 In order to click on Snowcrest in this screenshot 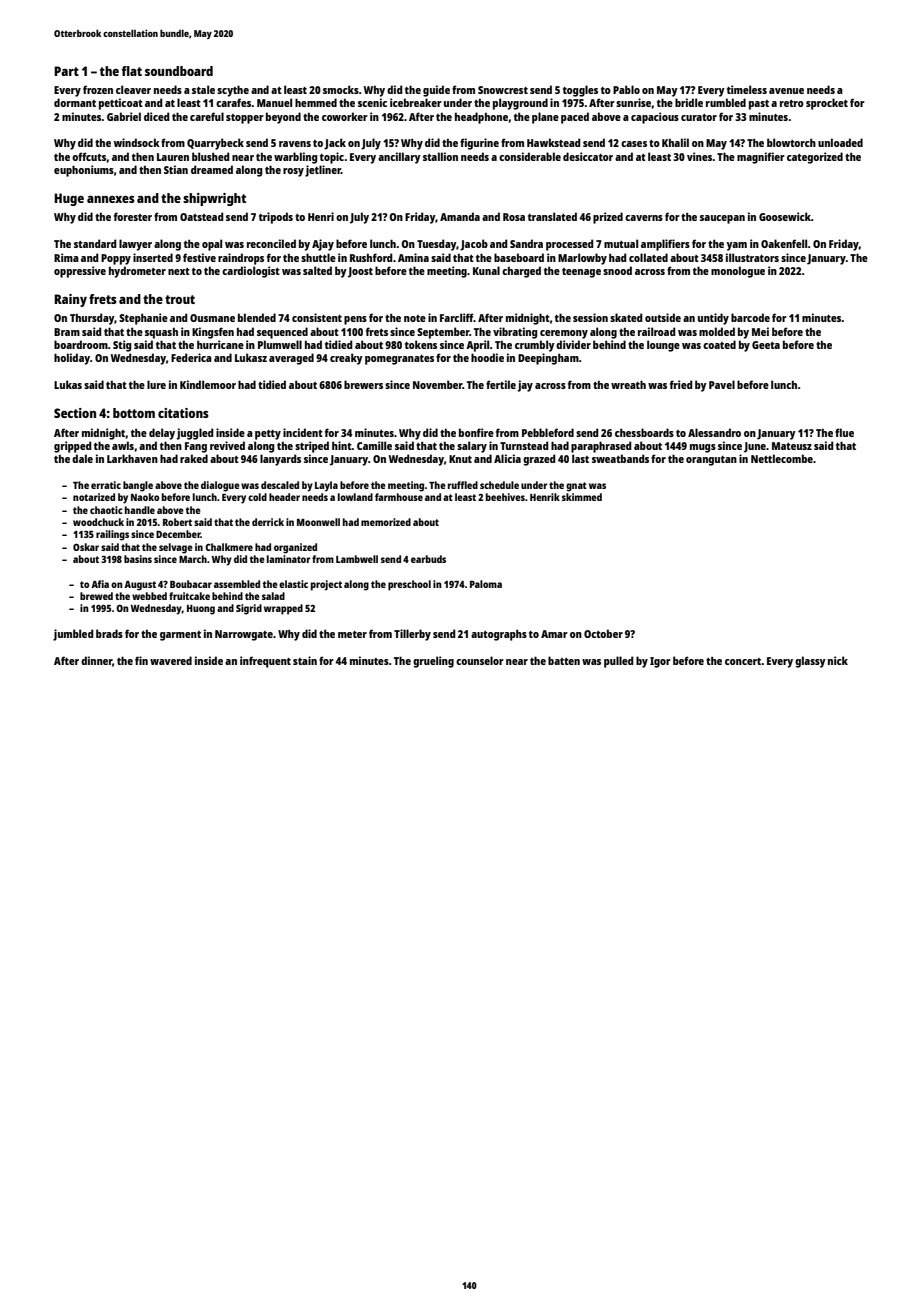, I will do `click(503, 90)`.
